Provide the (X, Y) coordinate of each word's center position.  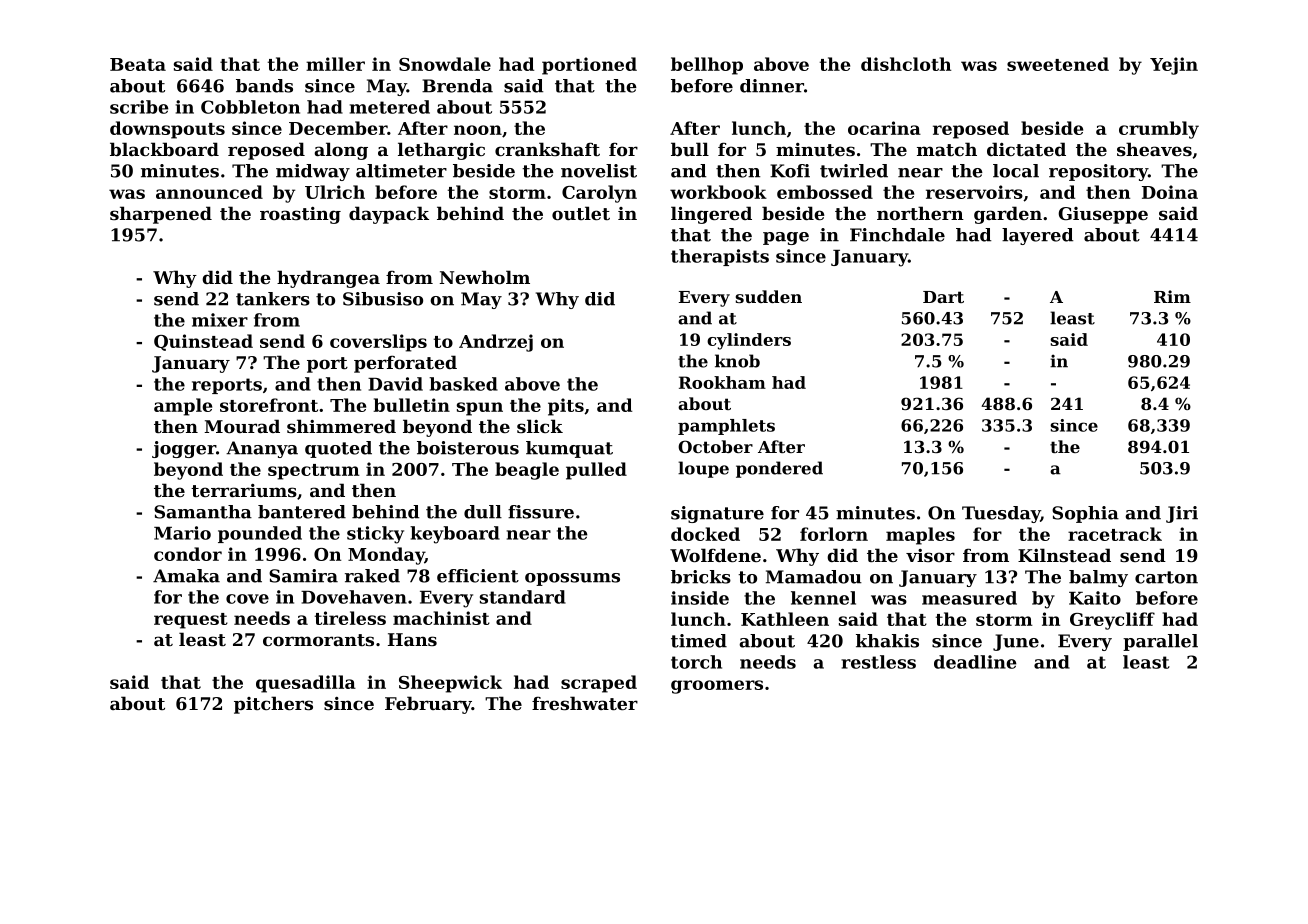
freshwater (585, 703)
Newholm (485, 277)
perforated (405, 364)
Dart (943, 297)
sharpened (161, 215)
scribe (139, 107)
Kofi (790, 171)
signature (717, 514)
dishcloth (906, 64)
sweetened (1058, 64)
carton (1166, 577)
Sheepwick (450, 684)
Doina (1170, 192)
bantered (302, 512)
